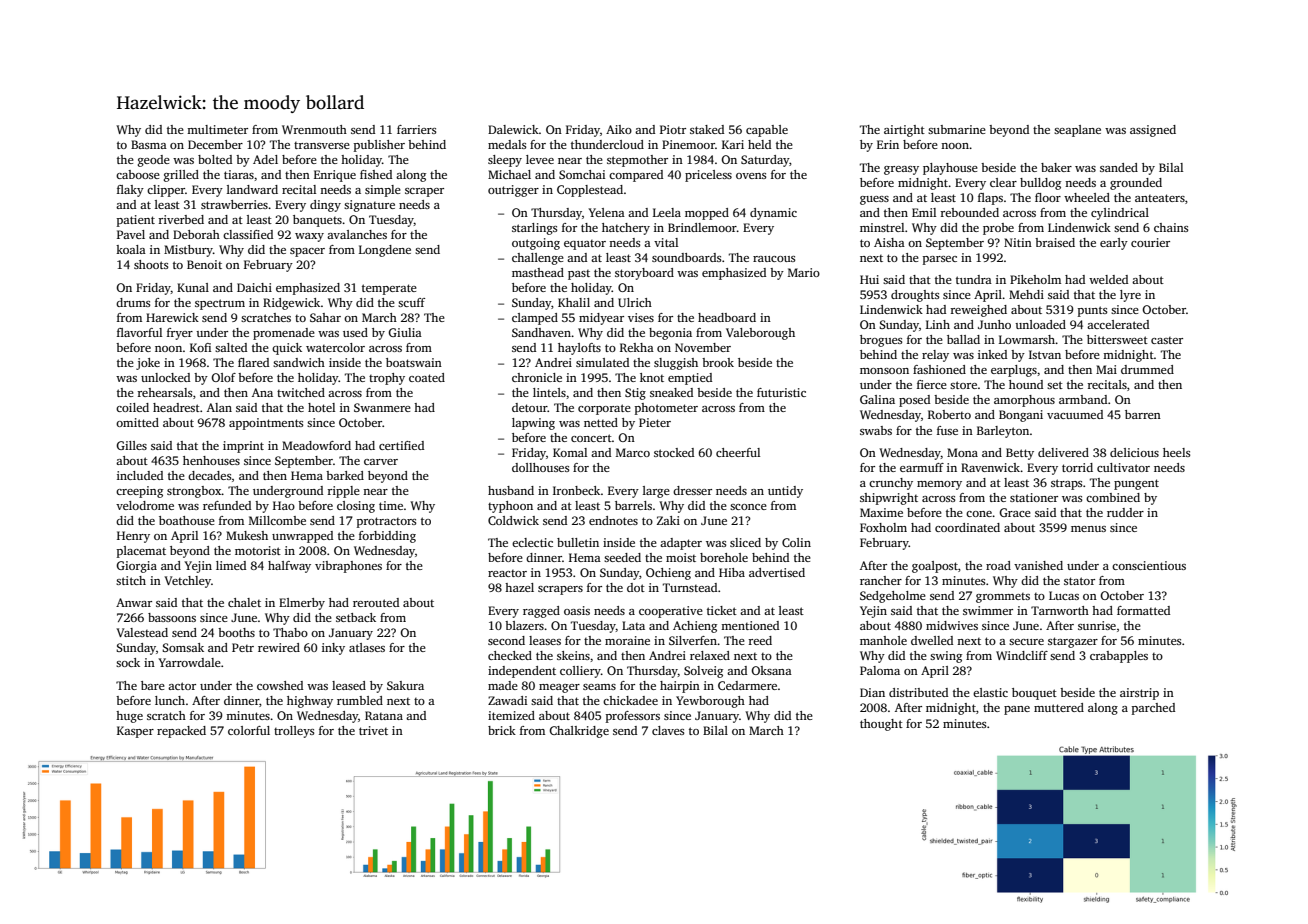 This screenshot has width=1308, height=924. Describe the element at coordinates (149, 144) in the screenshot. I see `Basma` at that location.
